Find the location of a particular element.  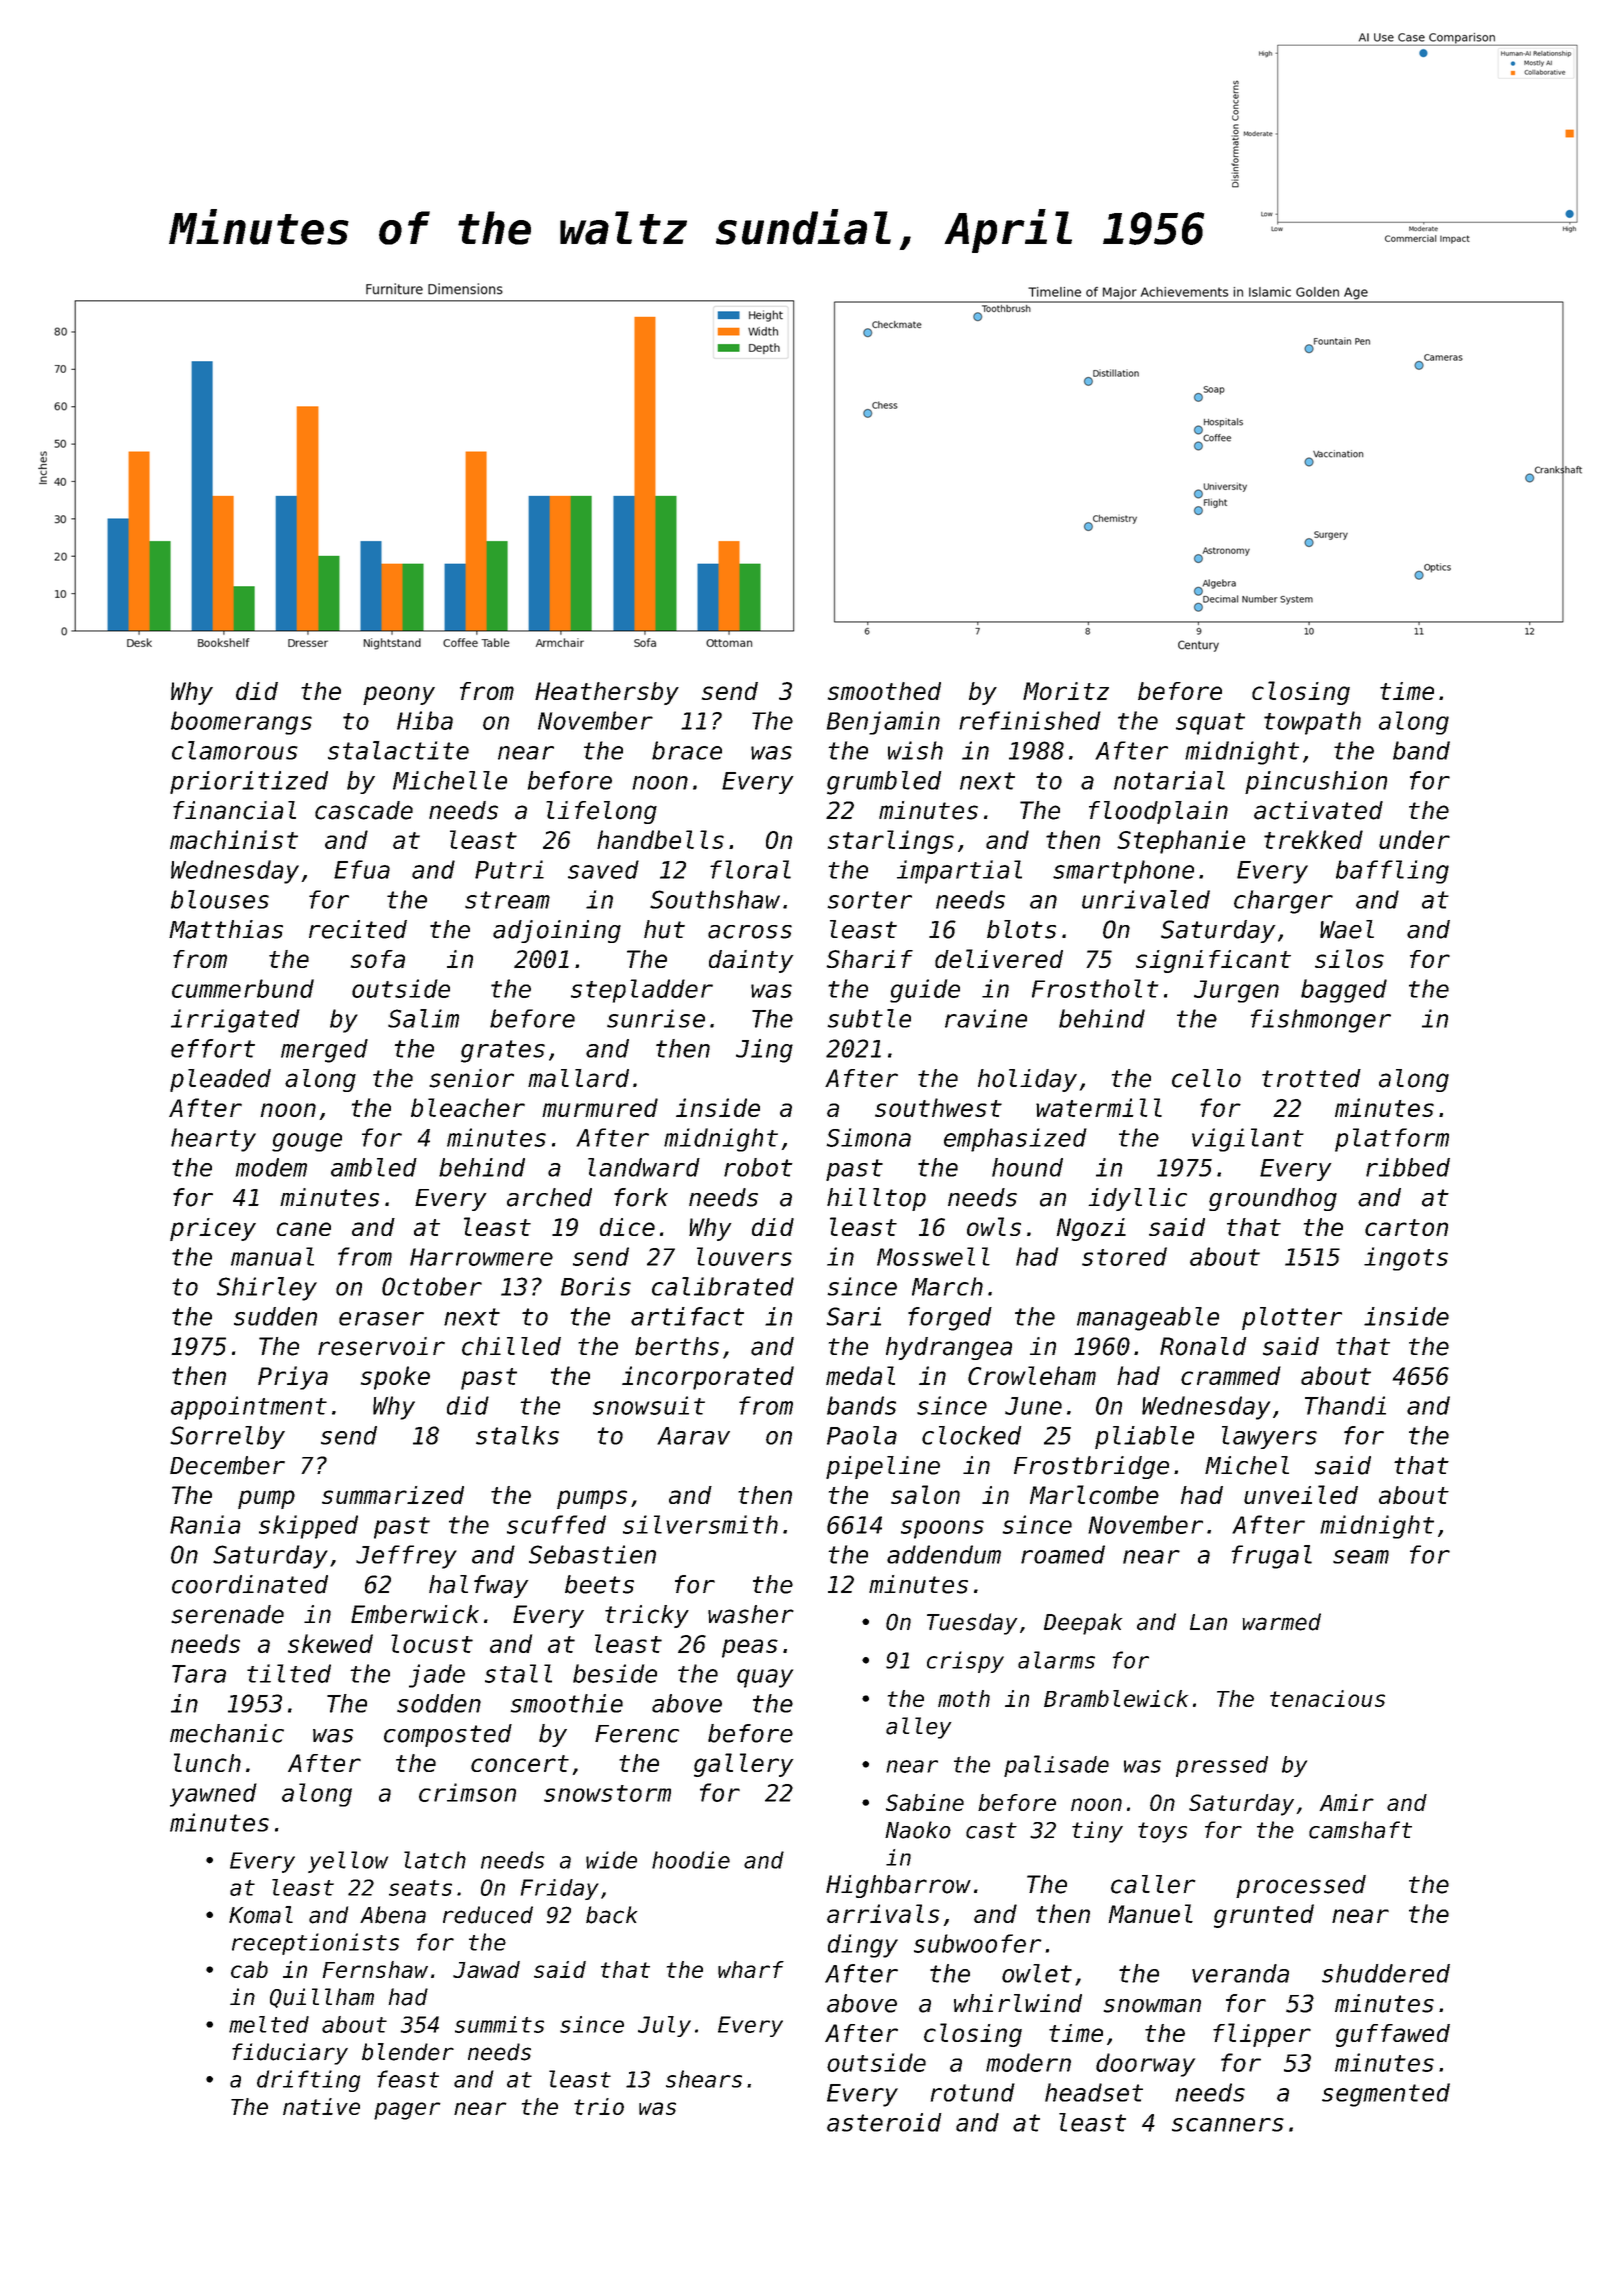

bagged is located at coordinates (1344, 991).
